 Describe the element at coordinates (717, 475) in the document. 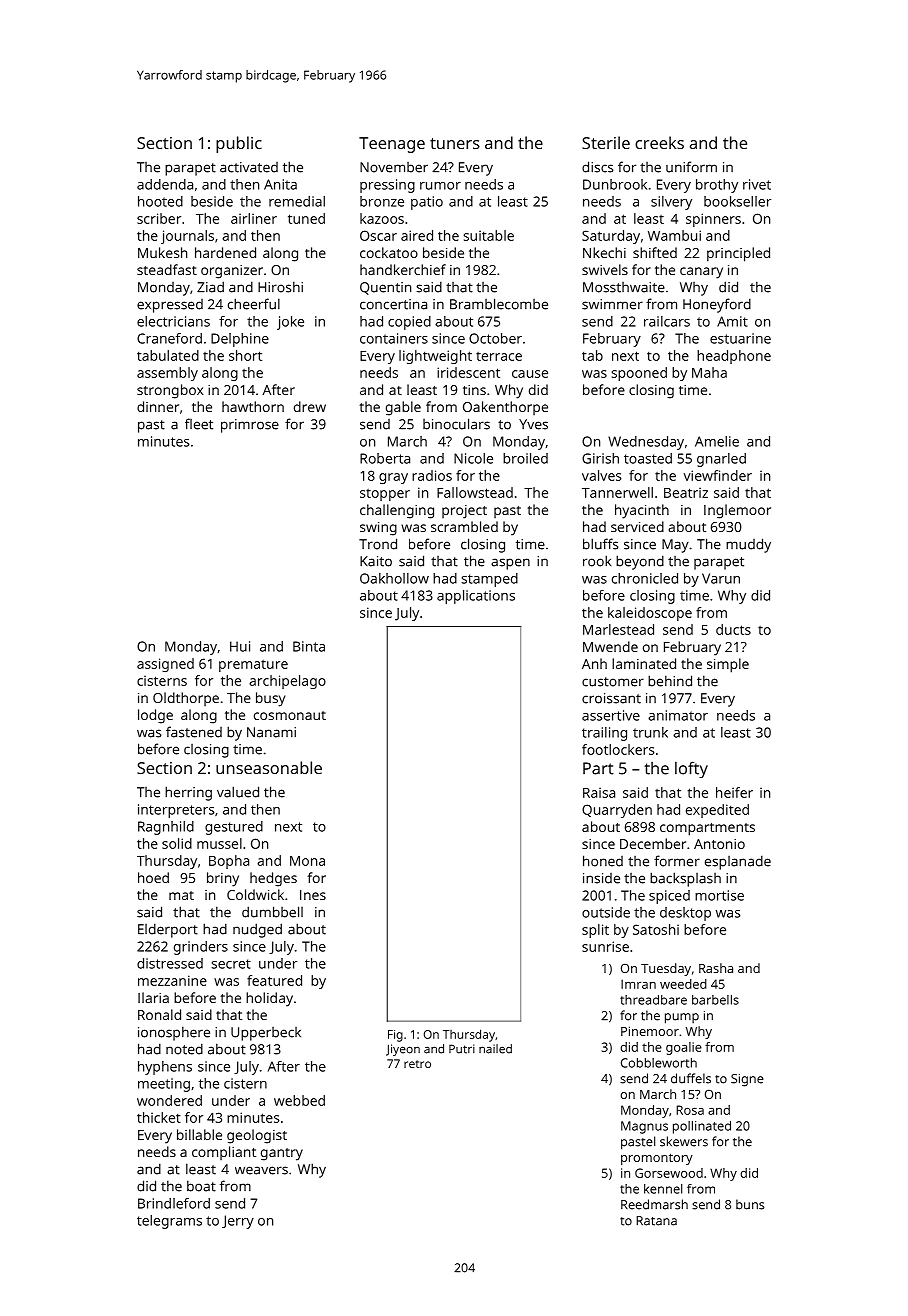

I see `viewfinder` at that location.
